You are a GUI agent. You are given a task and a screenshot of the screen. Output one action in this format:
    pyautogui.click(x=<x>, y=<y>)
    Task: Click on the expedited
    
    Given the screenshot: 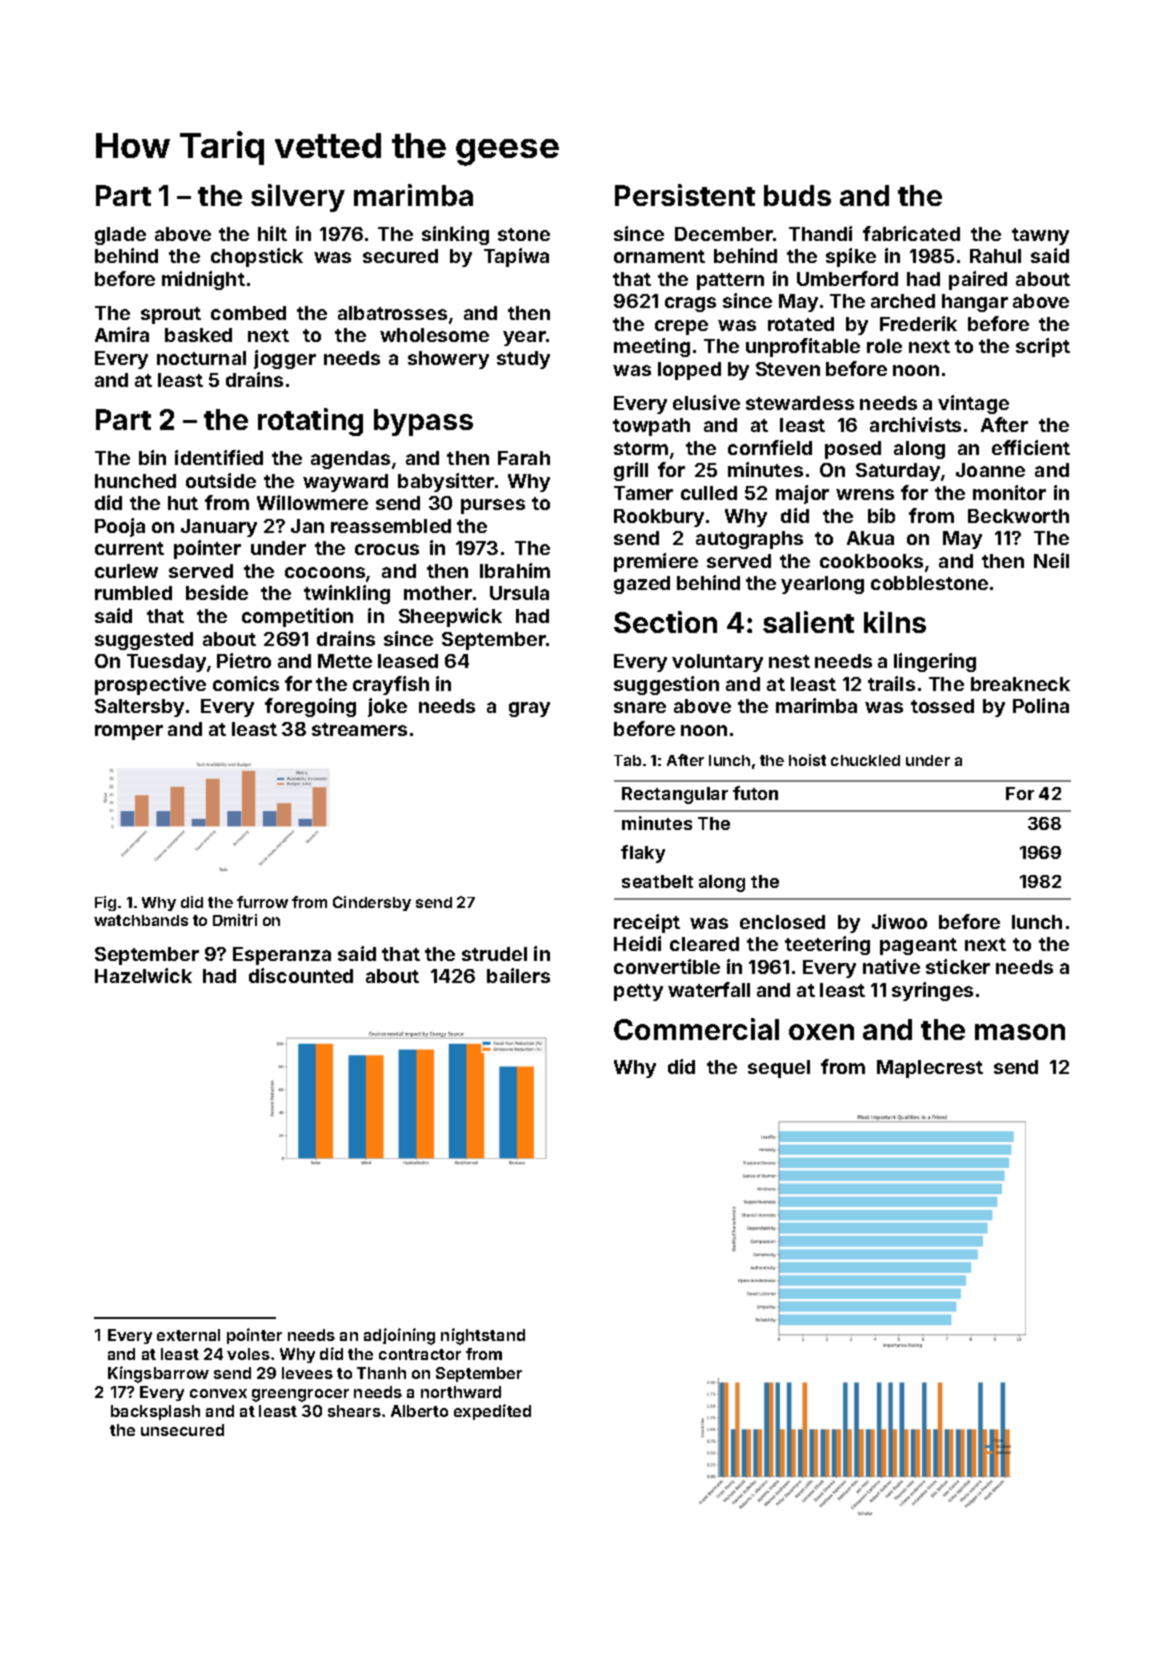 What is the action you would take?
    pyautogui.click(x=492, y=1412)
